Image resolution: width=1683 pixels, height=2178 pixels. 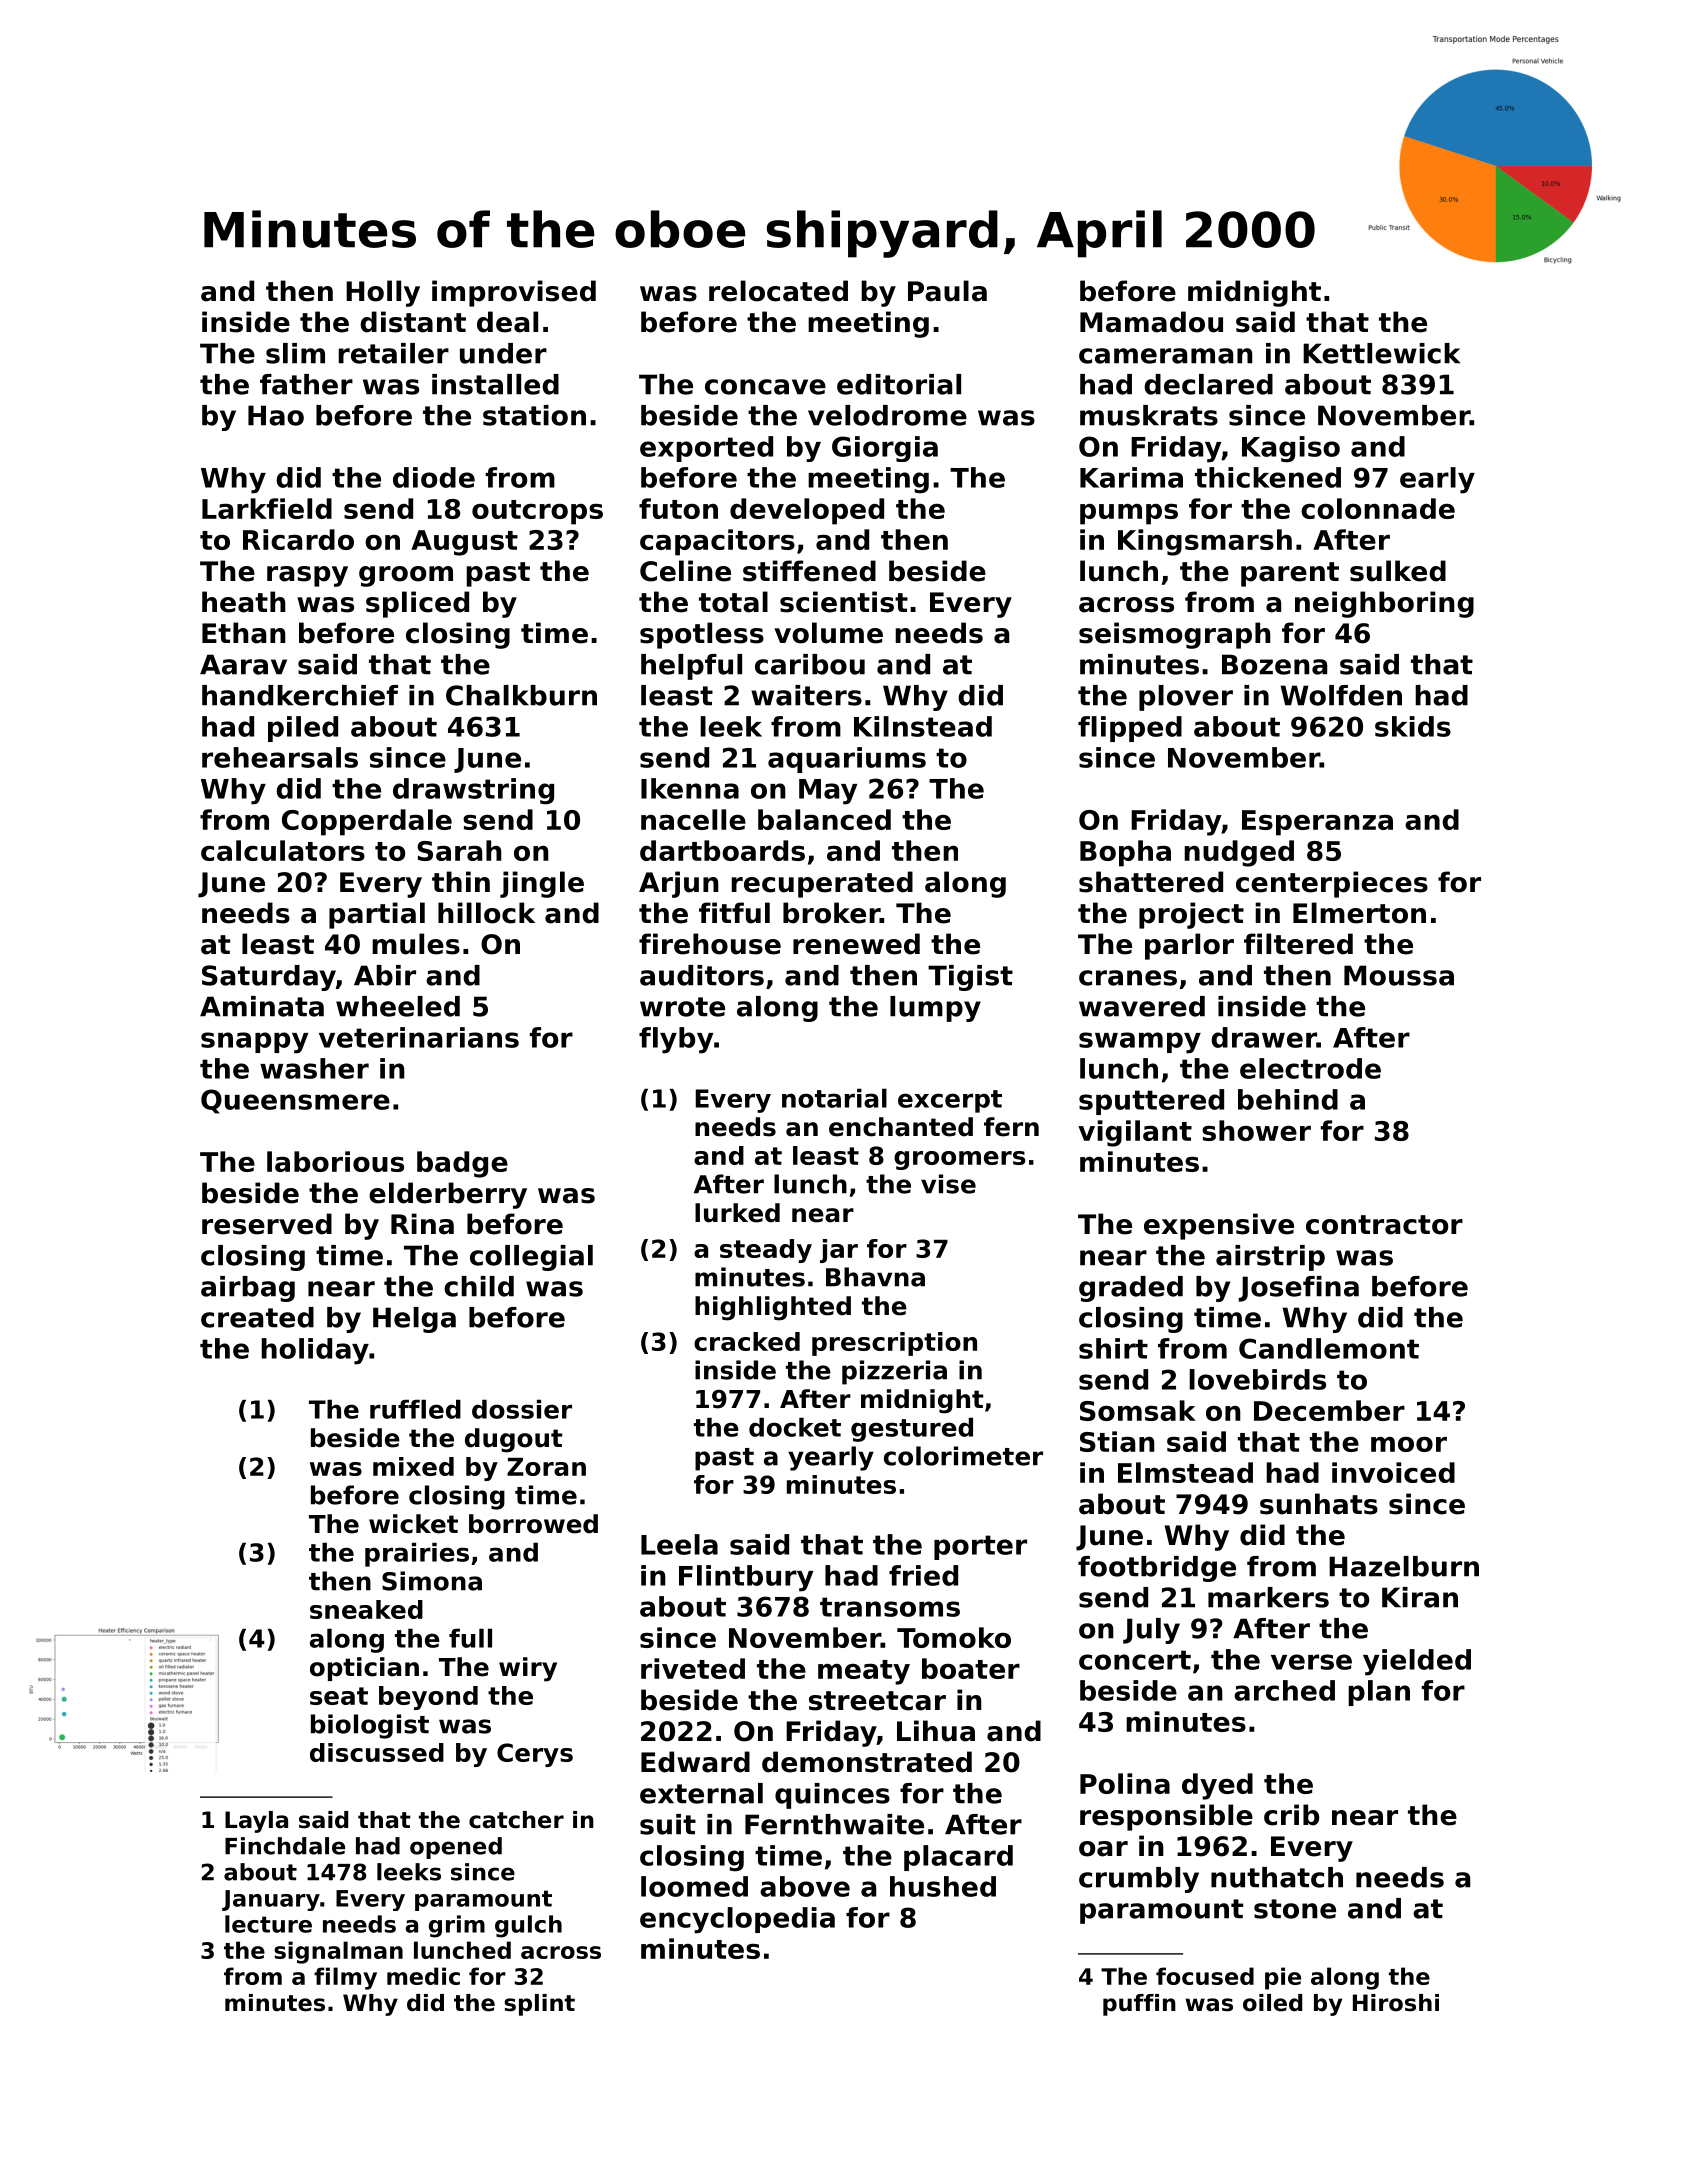 I want to click on handkerchief, so click(x=300, y=695).
